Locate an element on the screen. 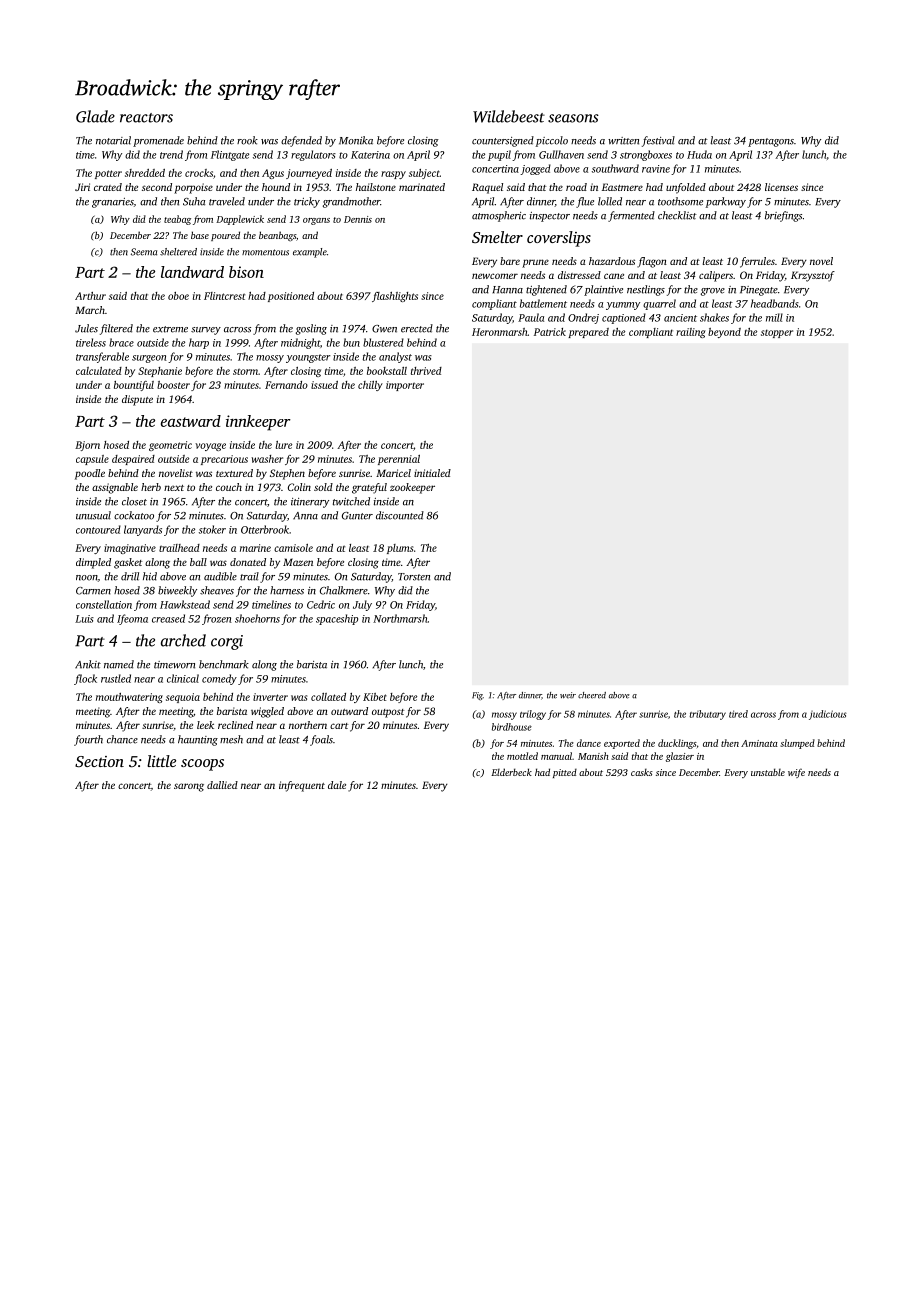 The height and width of the screenshot is (1308, 924). Glade is located at coordinates (95, 116).
